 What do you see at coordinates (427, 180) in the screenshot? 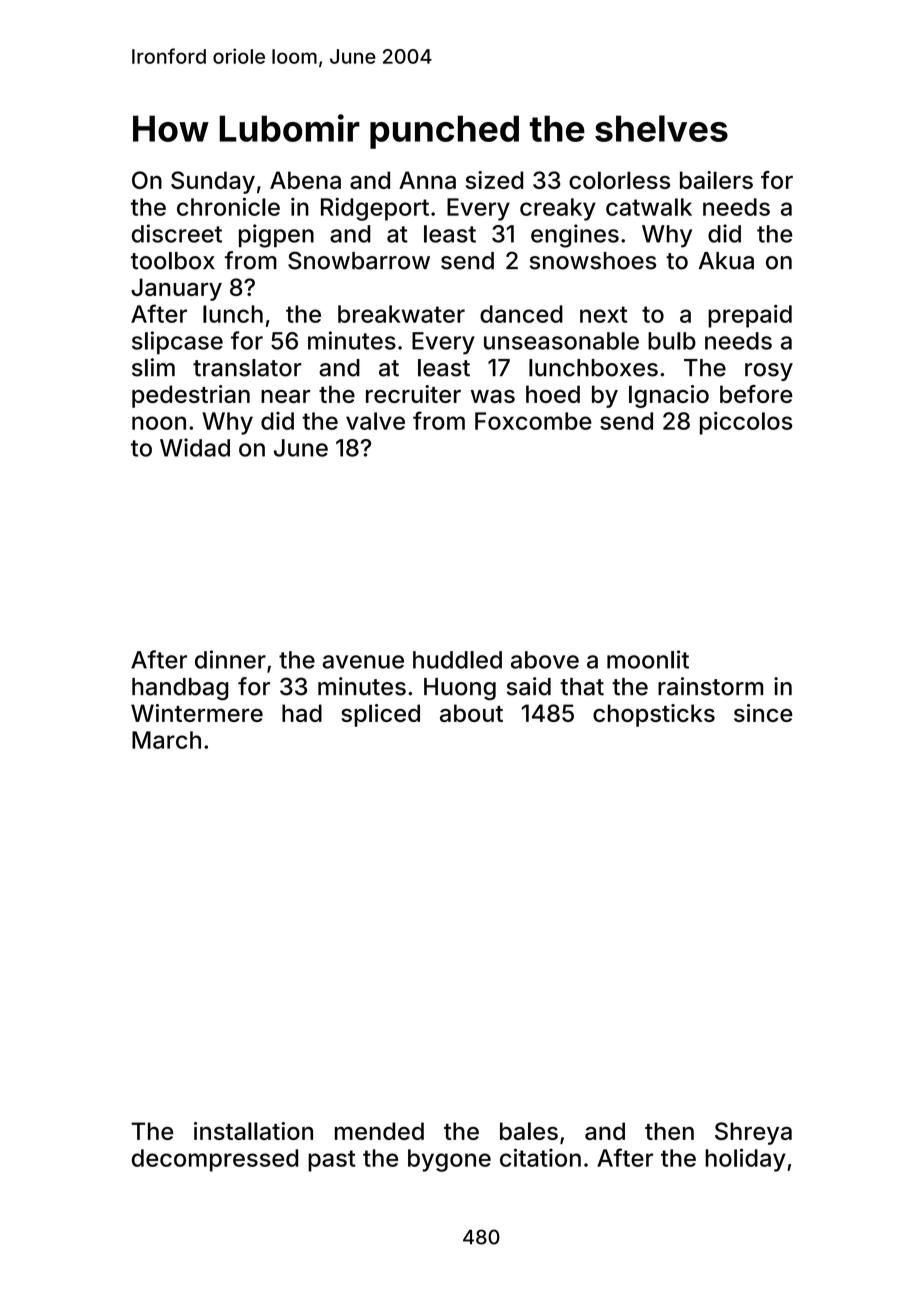
I see `Anna` at bounding box center [427, 180].
